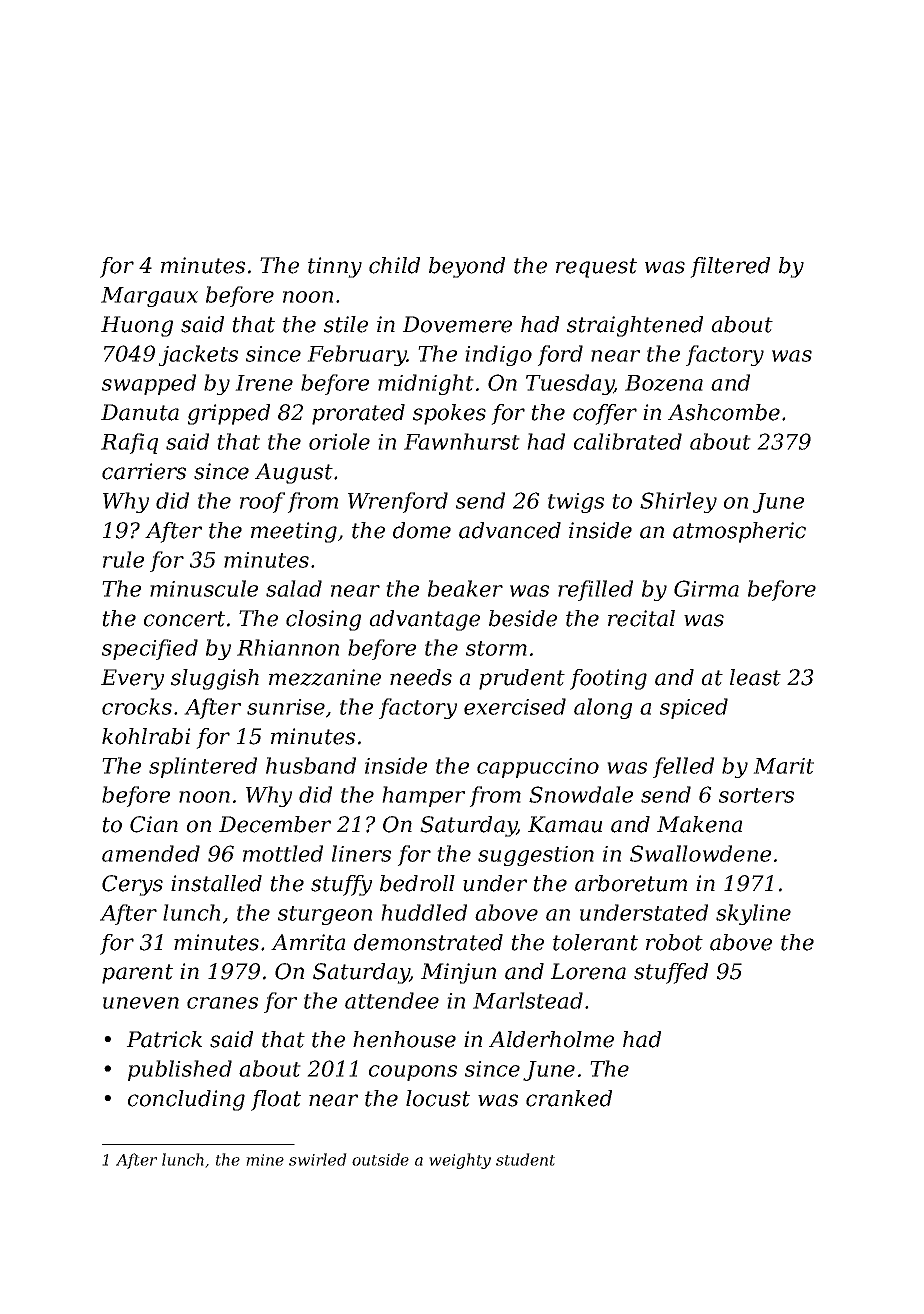 This document has width=924, height=1314. What do you see at coordinates (756, 795) in the document?
I see `sorters` at bounding box center [756, 795].
